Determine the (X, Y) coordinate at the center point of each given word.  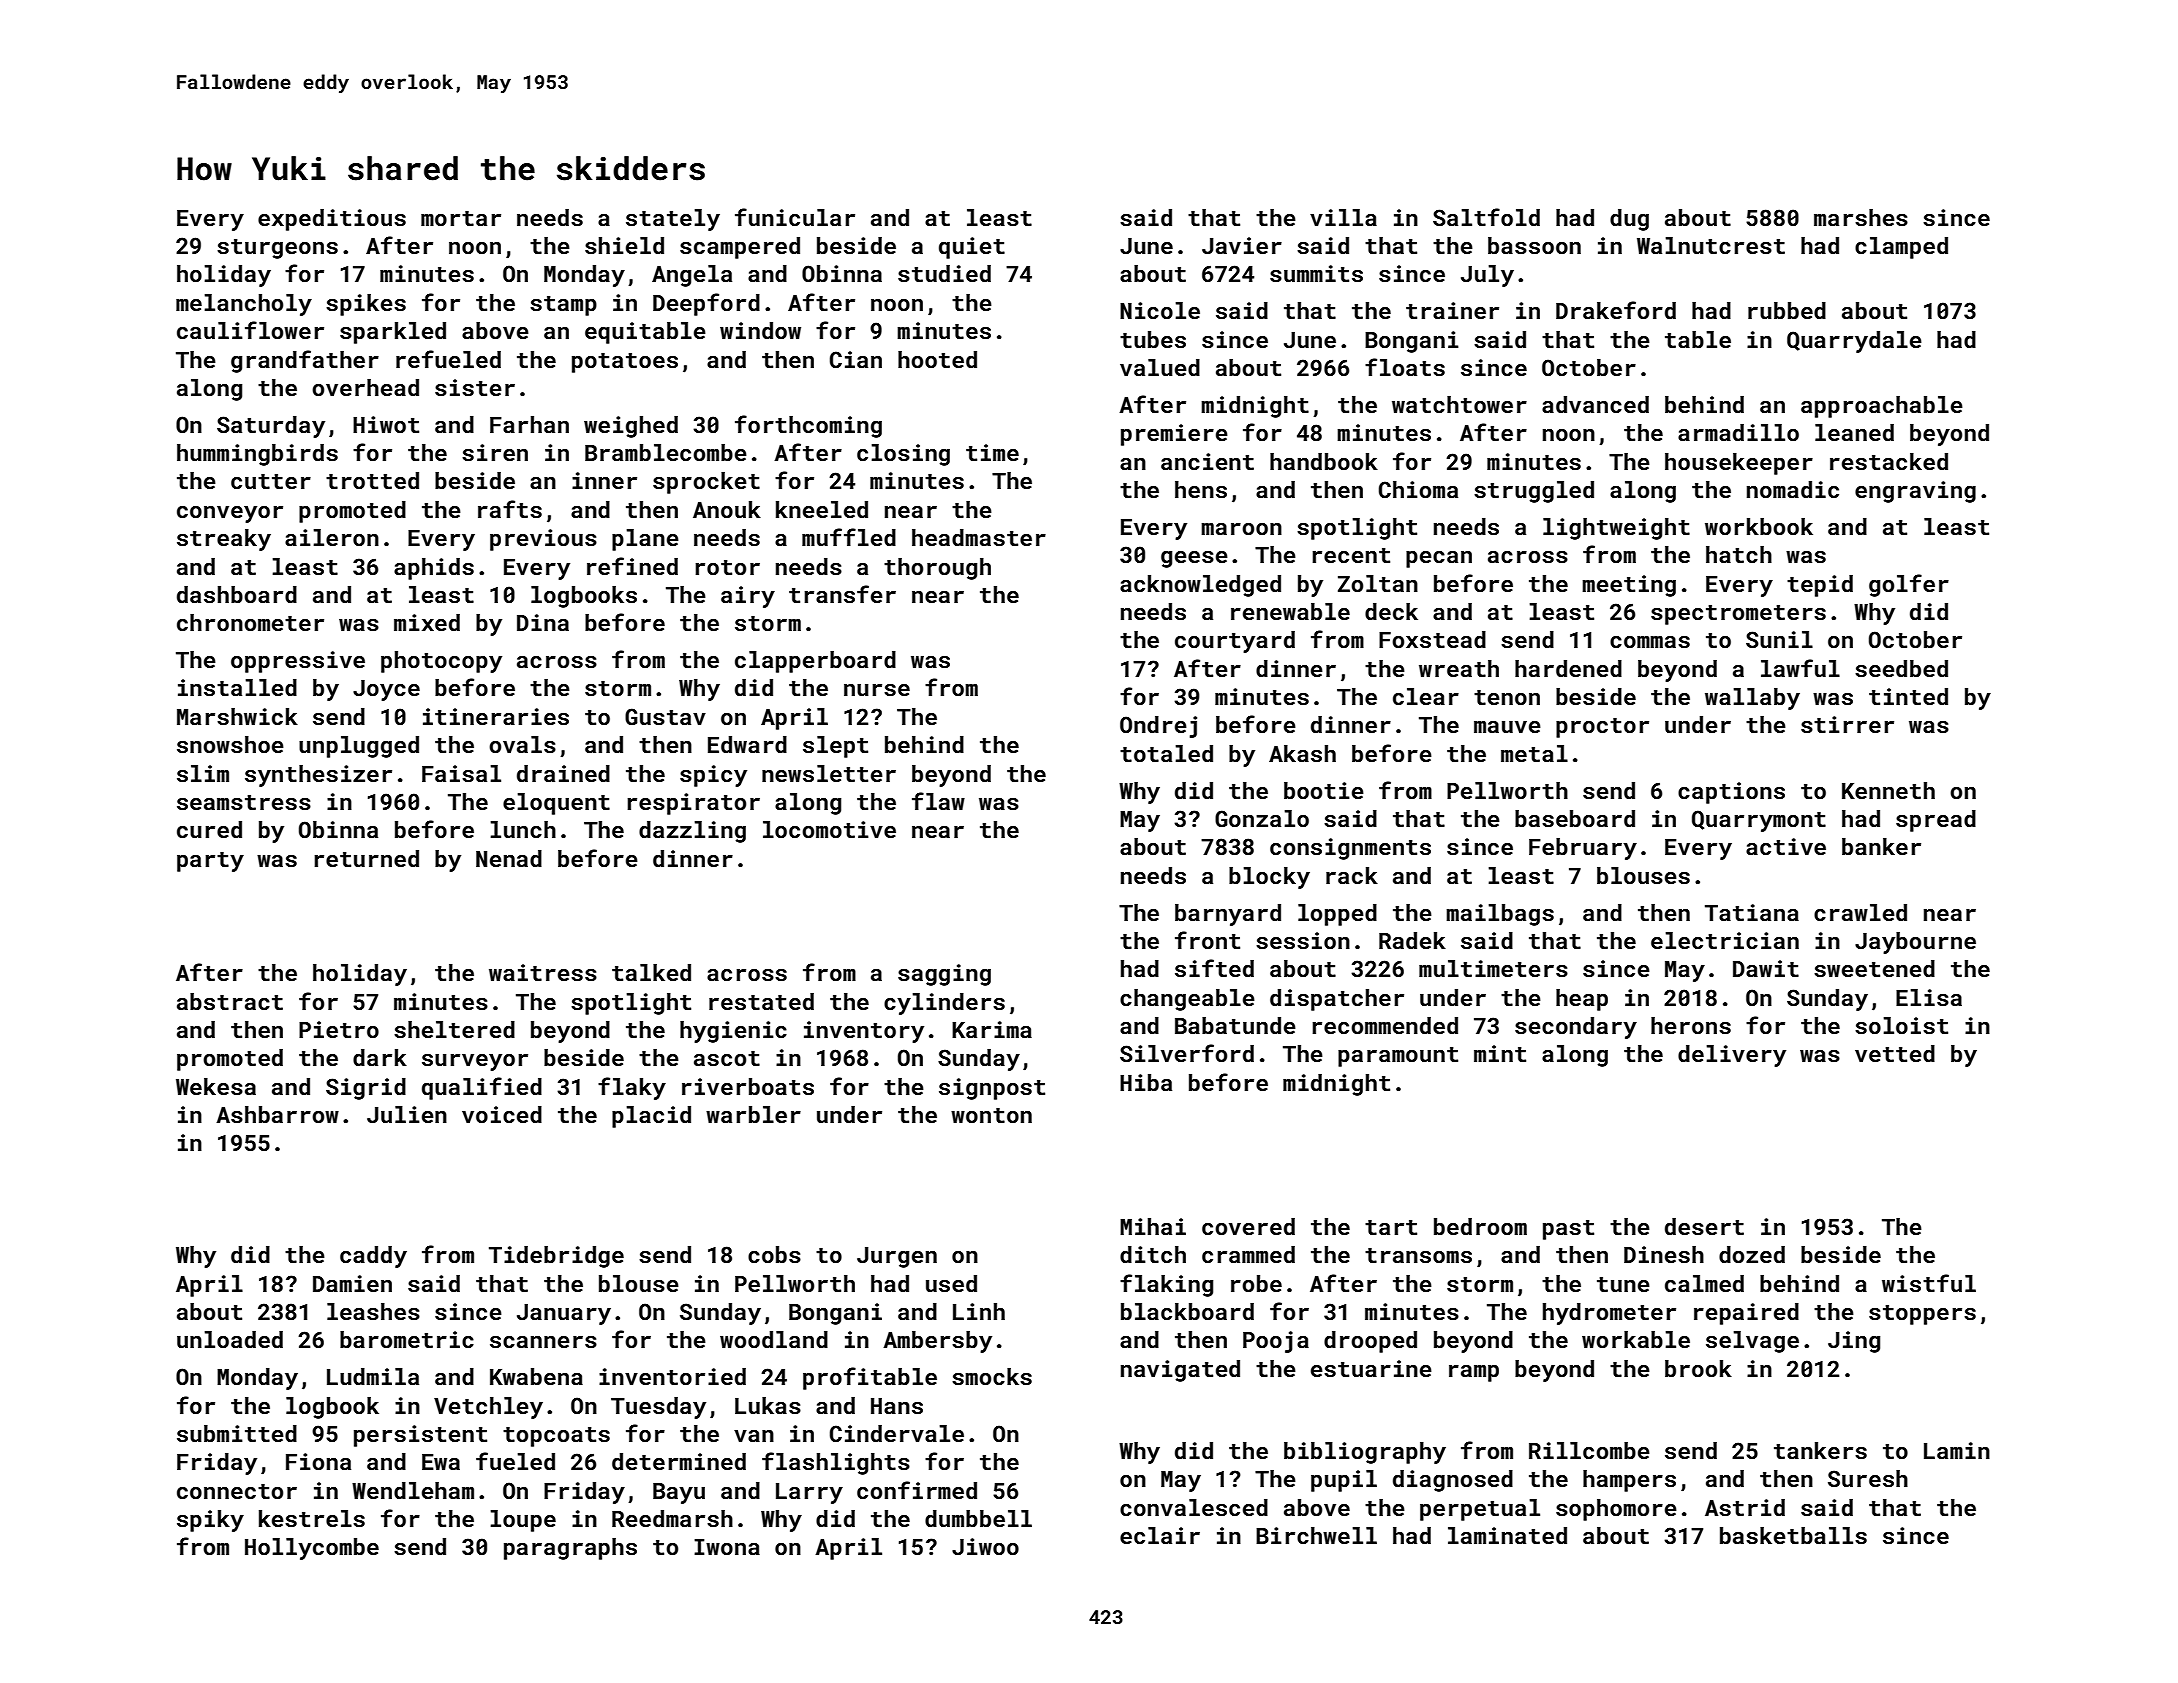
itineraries (496, 716)
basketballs (1793, 1535)
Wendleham (413, 1490)
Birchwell (1316, 1535)
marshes (1861, 217)
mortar (461, 218)
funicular (795, 217)
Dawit (1766, 968)
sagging (944, 975)
